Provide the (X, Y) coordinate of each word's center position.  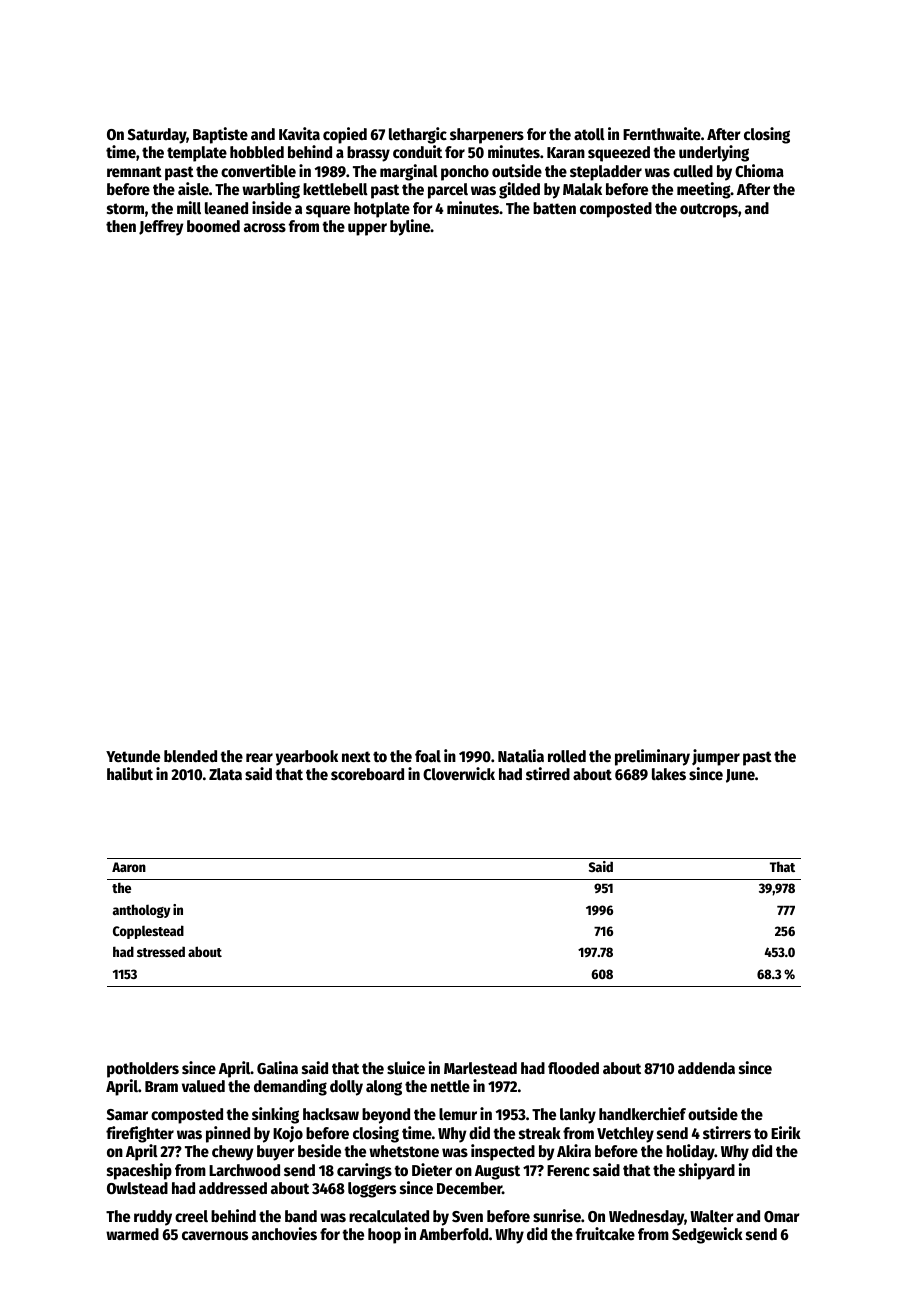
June (740, 776)
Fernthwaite (662, 134)
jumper (716, 757)
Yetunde (133, 756)
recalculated (389, 1216)
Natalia (521, 755)
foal (428, 756)
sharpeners (487, 136)
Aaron (129, 867)
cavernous (215, 1236)
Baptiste (220, 135)
